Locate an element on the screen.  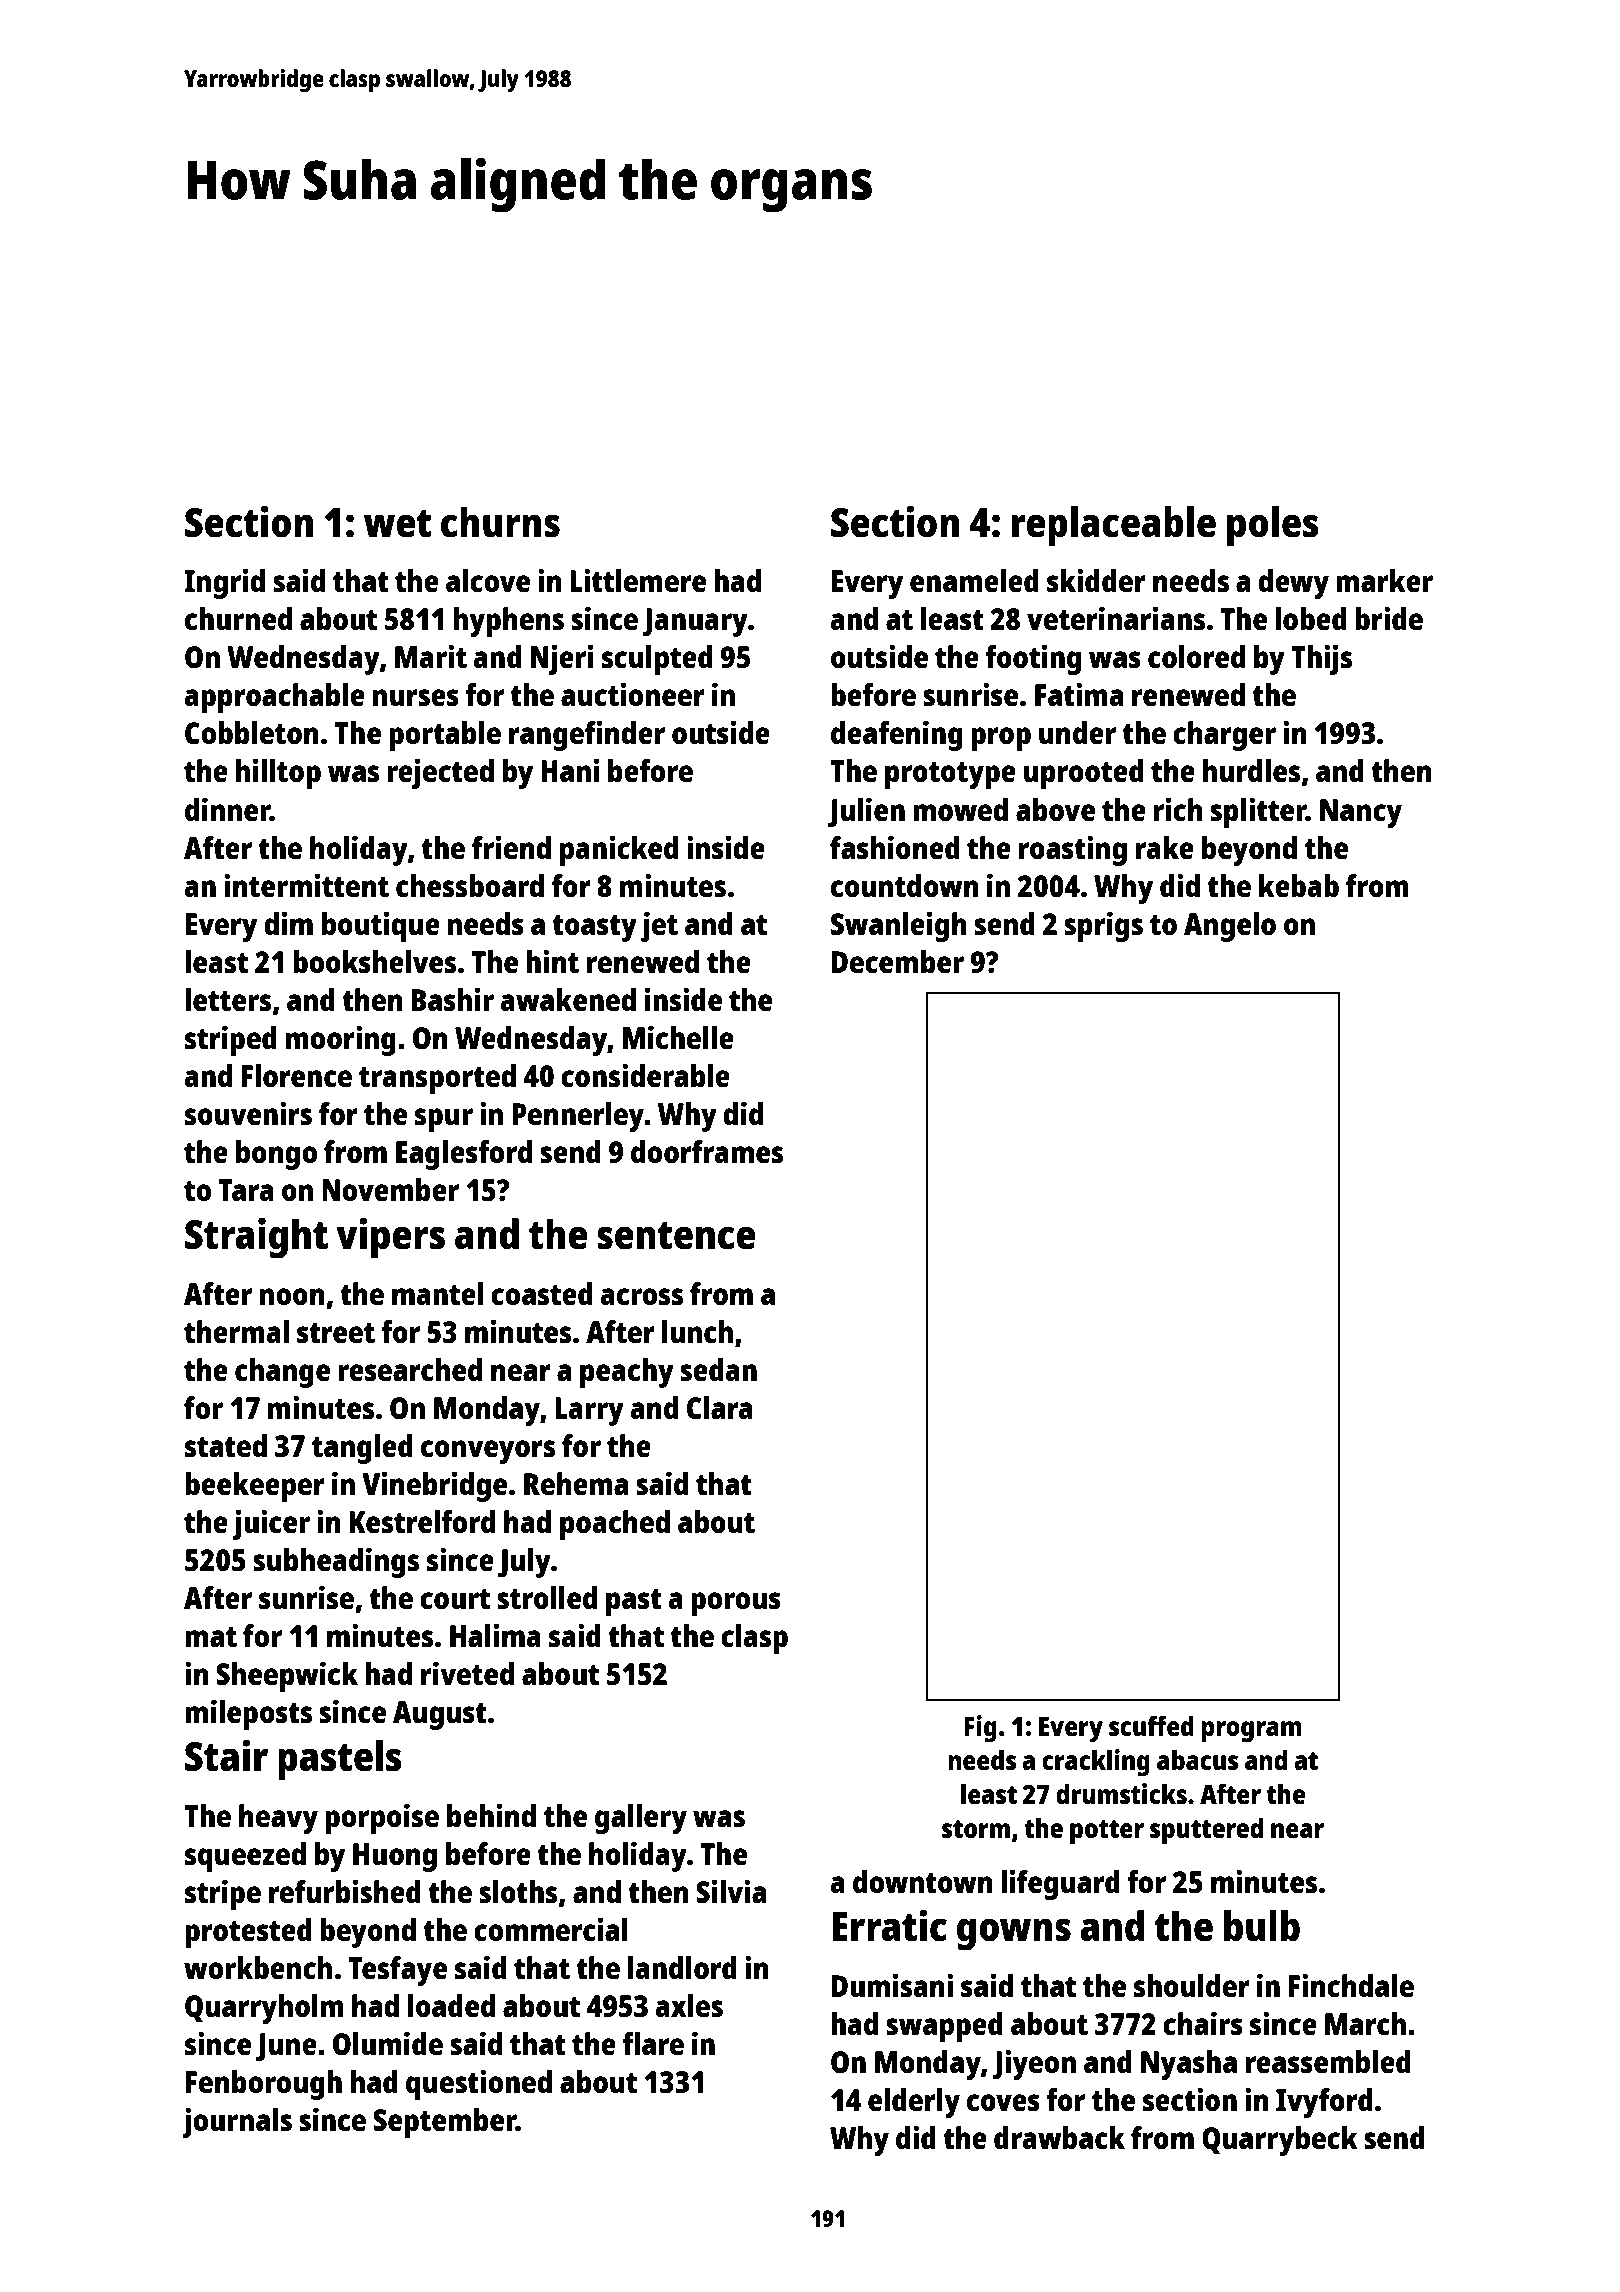
Ingrid is located at coordinates (224, 583).
